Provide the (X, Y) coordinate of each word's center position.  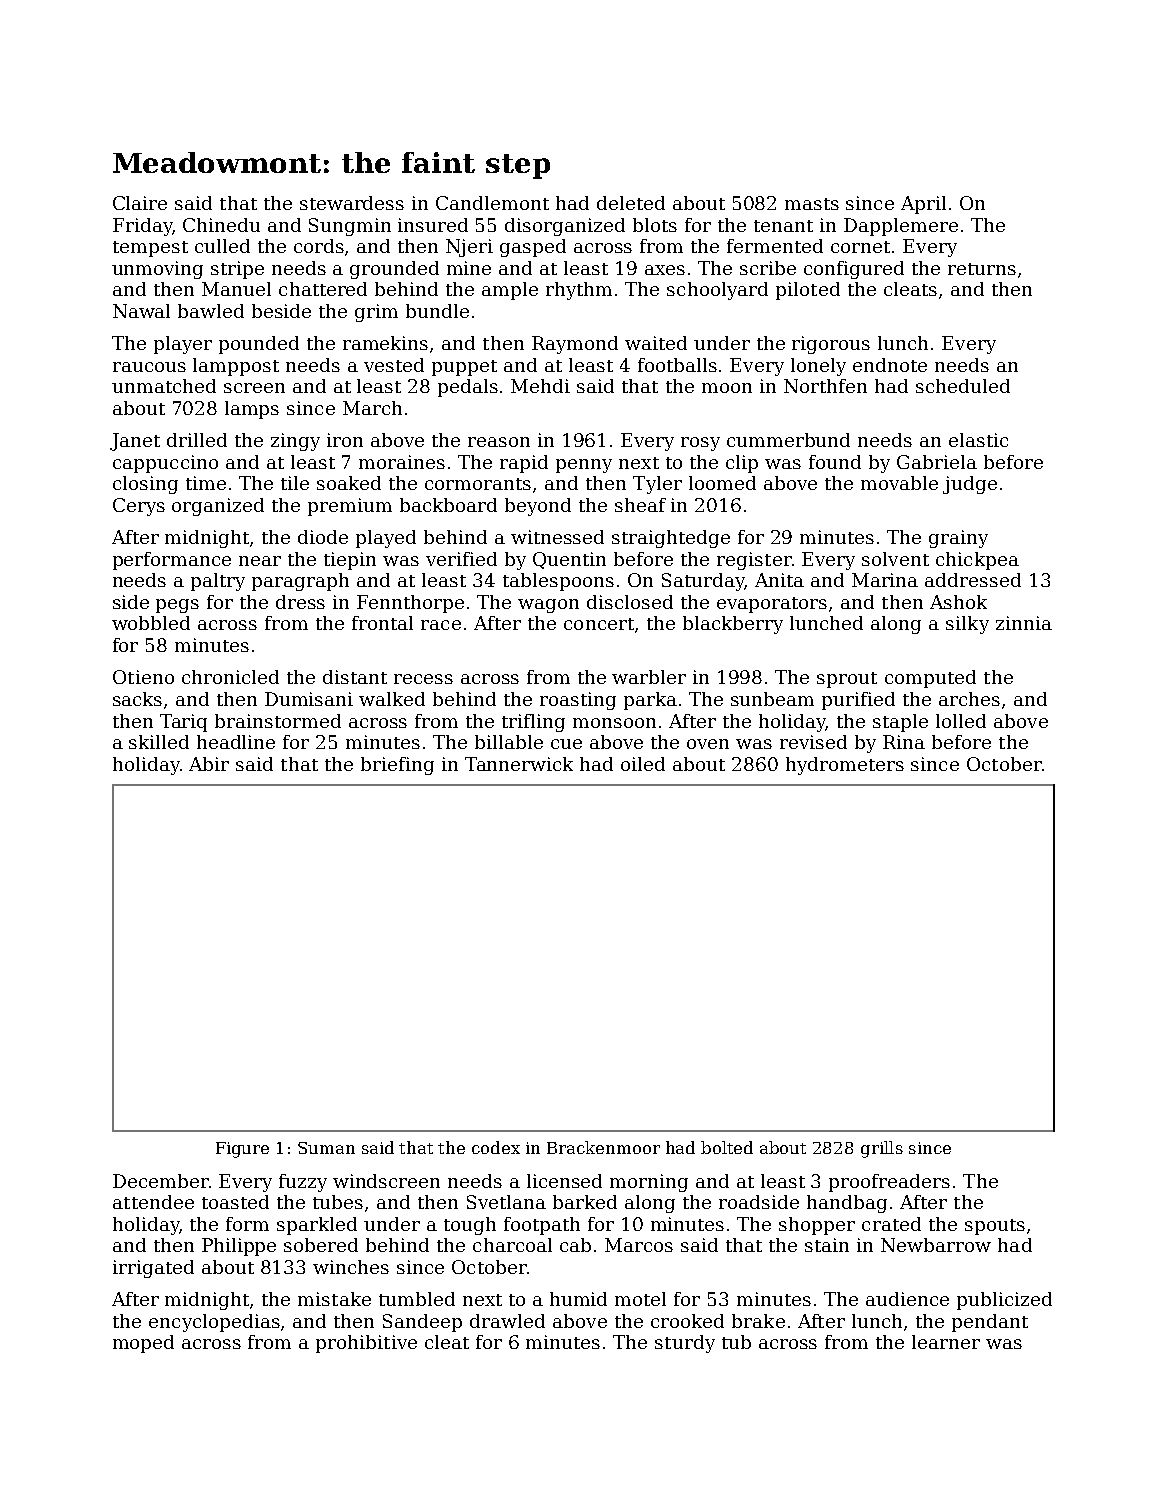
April (923, 205)
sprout (847, 680)
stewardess (352, 203)
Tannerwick (519, 764)
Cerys (139, 507)
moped (143, 1344)
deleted (631, 203)
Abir (209, 764)
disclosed (630, 602)
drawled (507, 1321)
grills (882, 1149)
